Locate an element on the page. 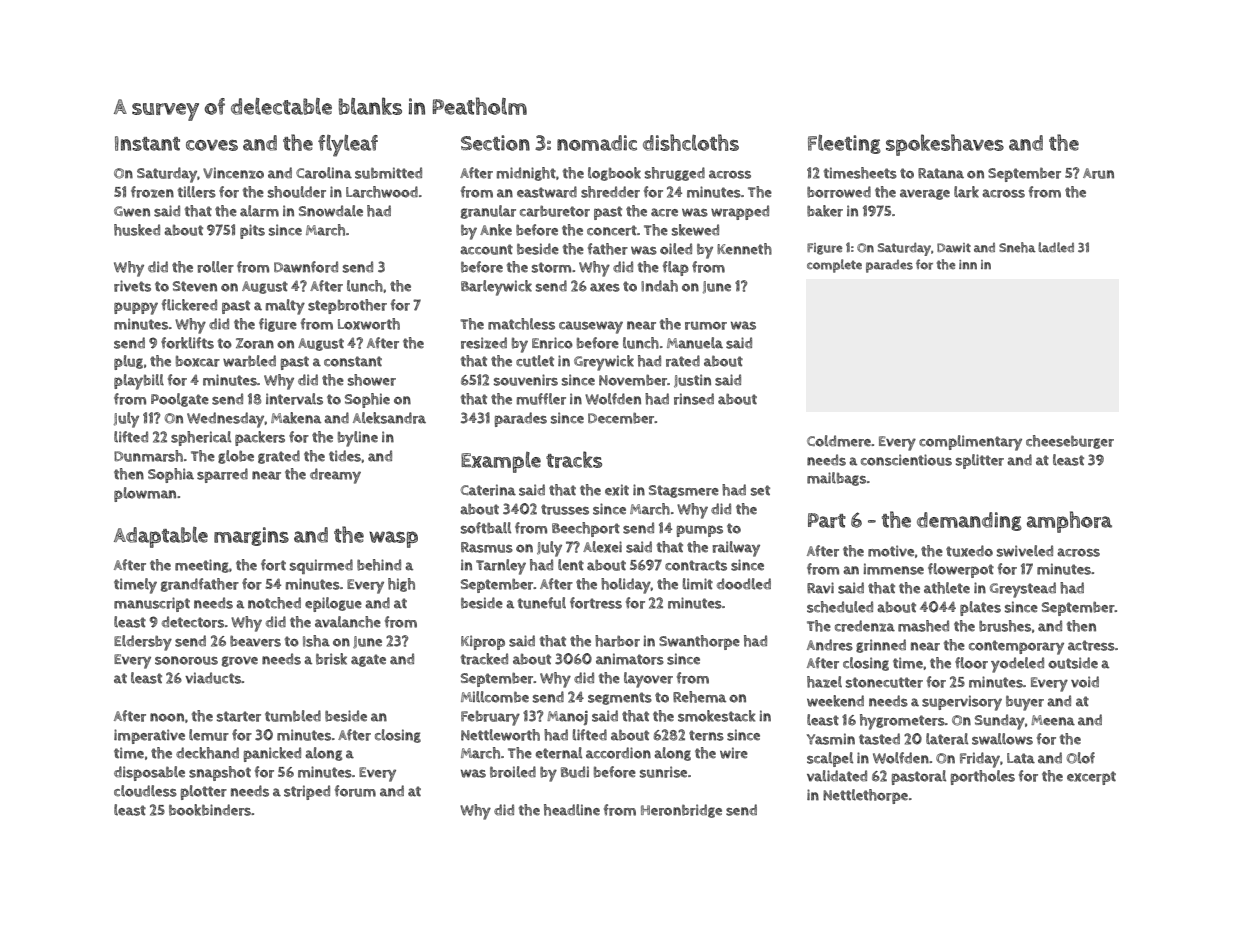 The image size is (1233, 952). matchless is located at coordinates (521, 324).
